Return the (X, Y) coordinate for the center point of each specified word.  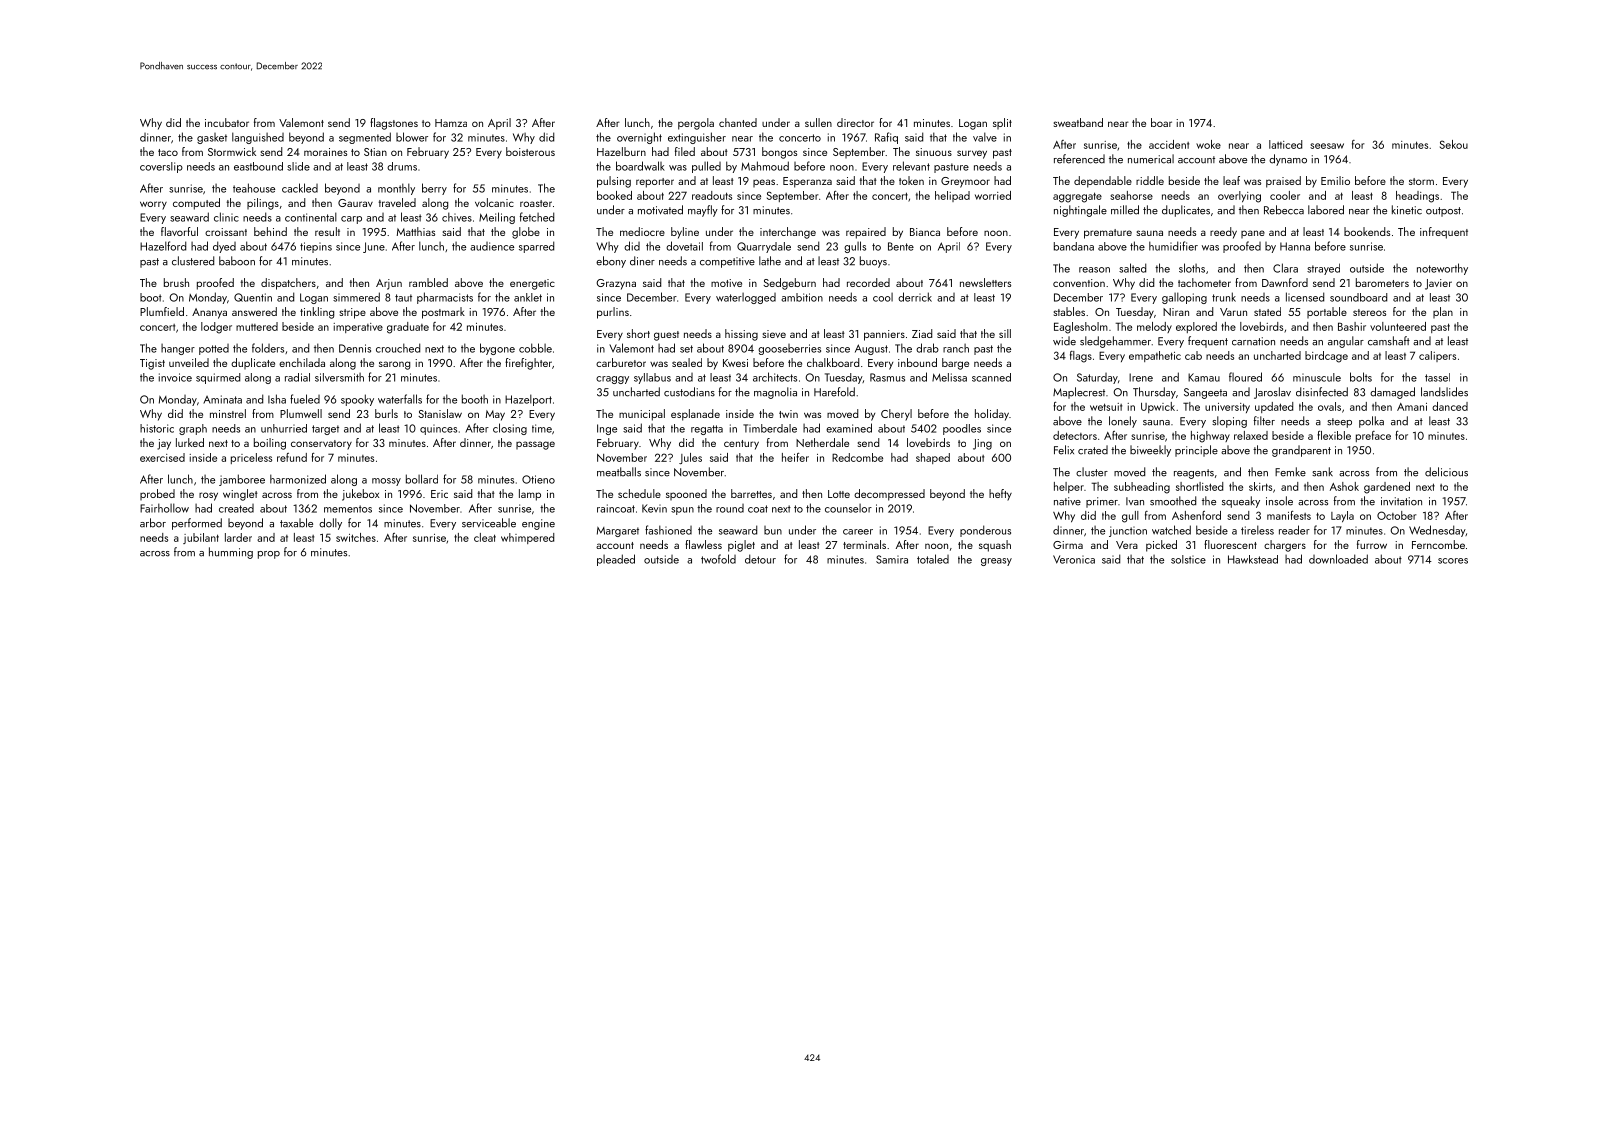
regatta (707, 430)
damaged (1392, 393)
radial (297, 377)
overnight (639, 138)
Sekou (1454, 144)
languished (258, 138)
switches (356, 537)
